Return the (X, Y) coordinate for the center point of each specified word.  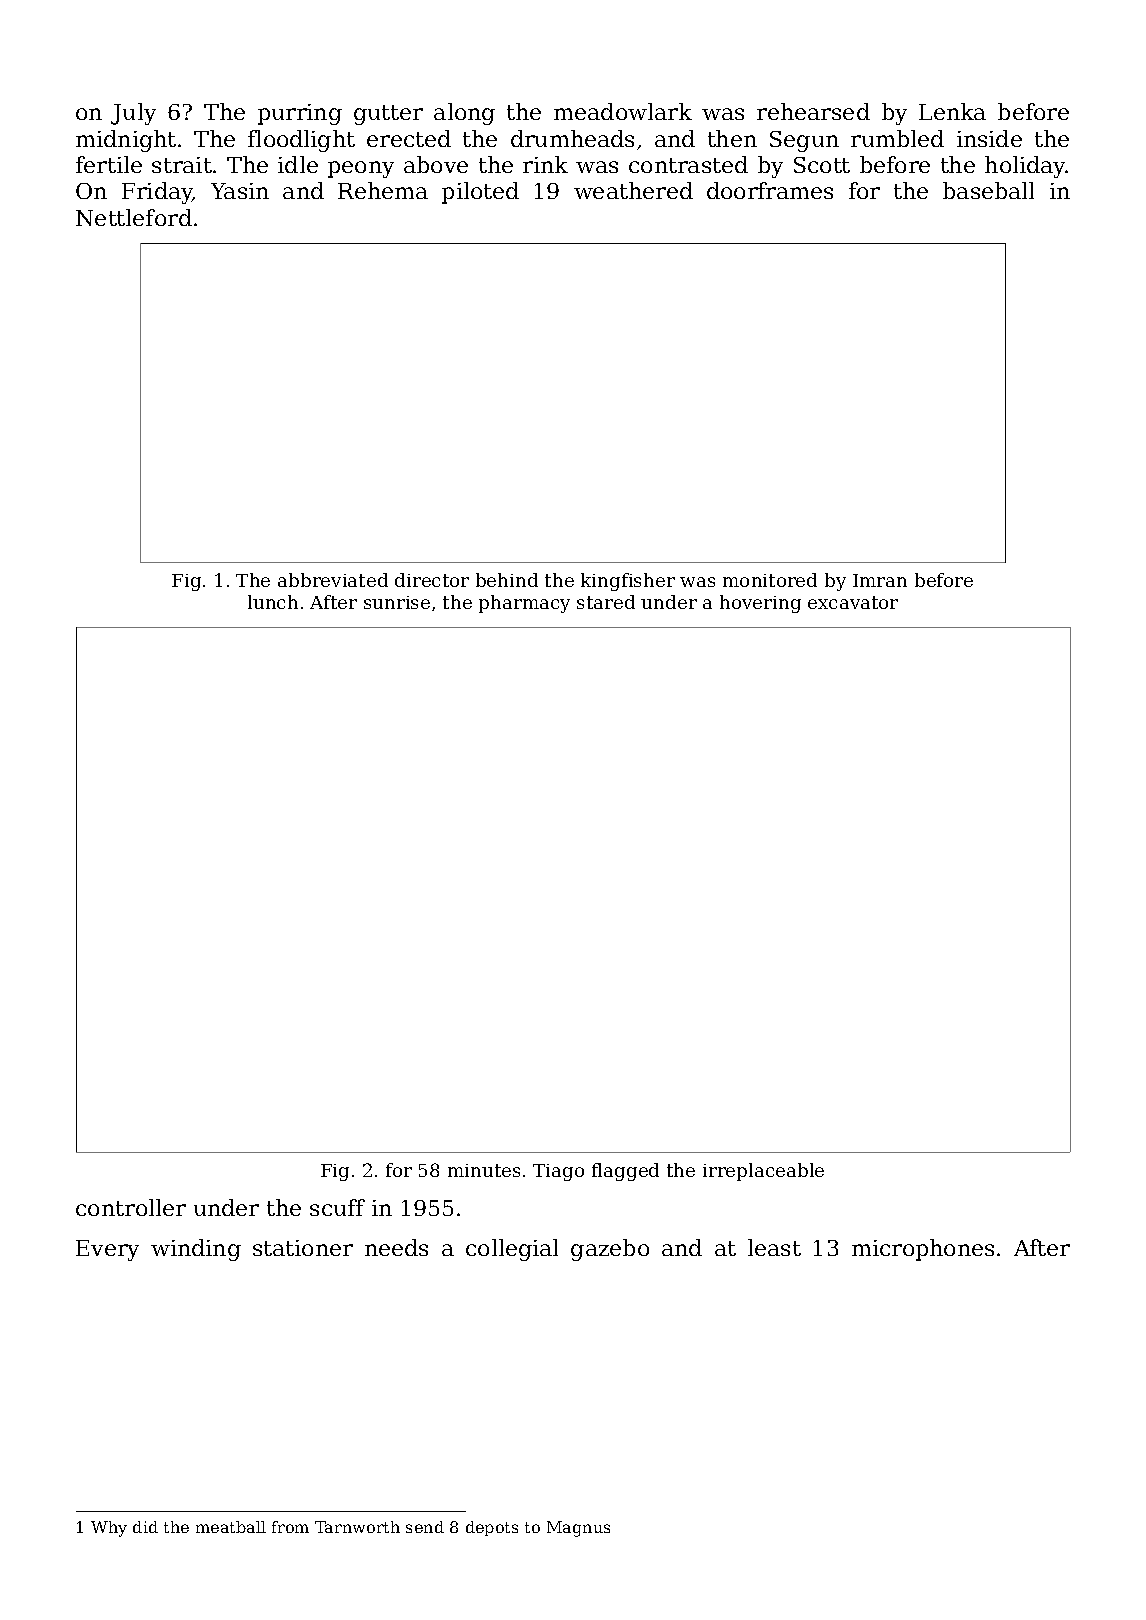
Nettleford (134, 217)
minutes (484, 1170)
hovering (760, 604)
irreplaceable (763, 1172)
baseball (988, 190)
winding (196, 1250)
